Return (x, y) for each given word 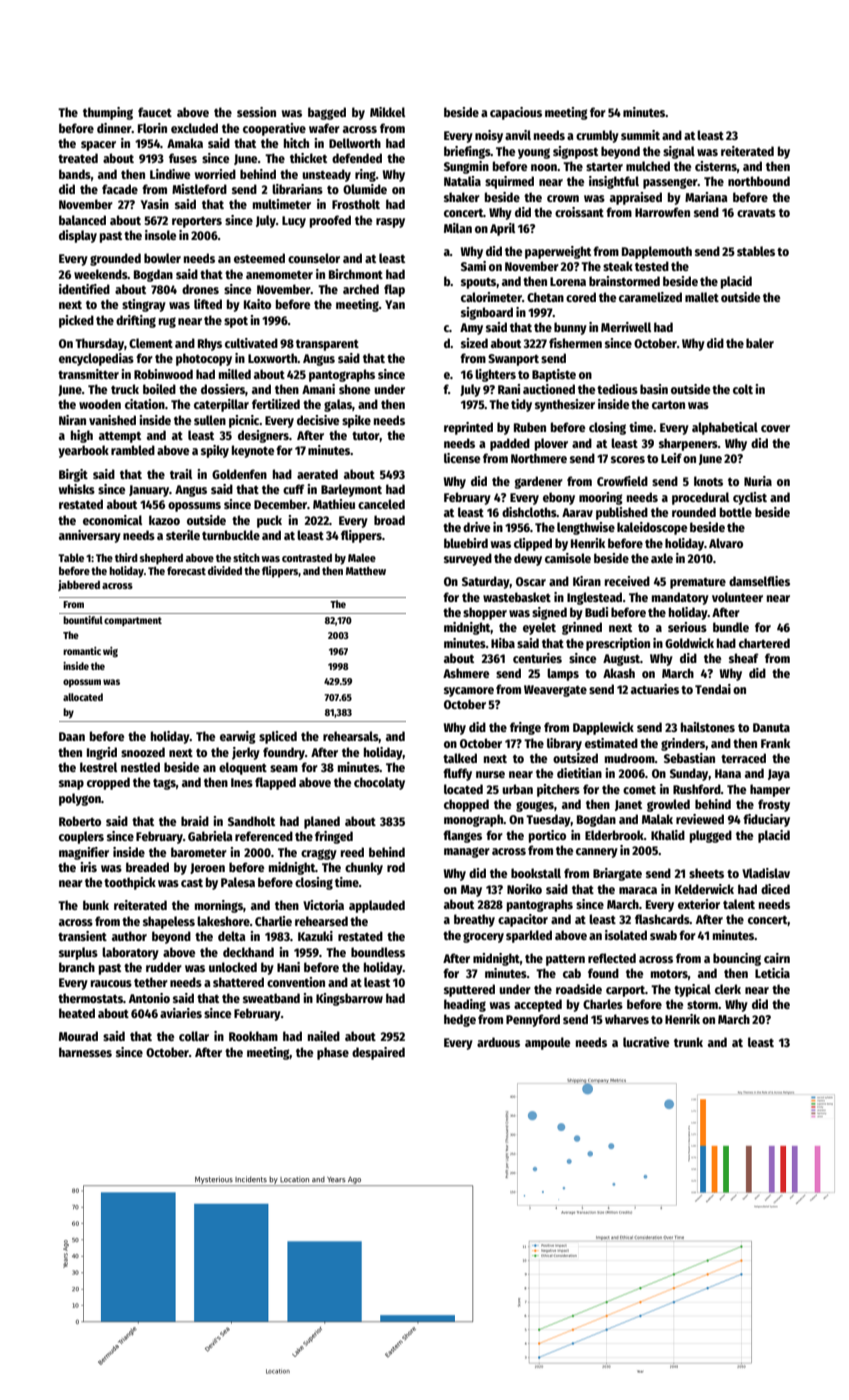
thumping (108, 113)
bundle (731, 627)
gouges (535, 806)
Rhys (210, 344)
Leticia (772, 973)
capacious (516, 113)
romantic (82, 651)
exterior (699, 904)
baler (760, 343)
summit (640, 135)
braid (195, 821)
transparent (327, 345)
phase (333, 1053)
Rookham (253, 1036)
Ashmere (466, 673)
